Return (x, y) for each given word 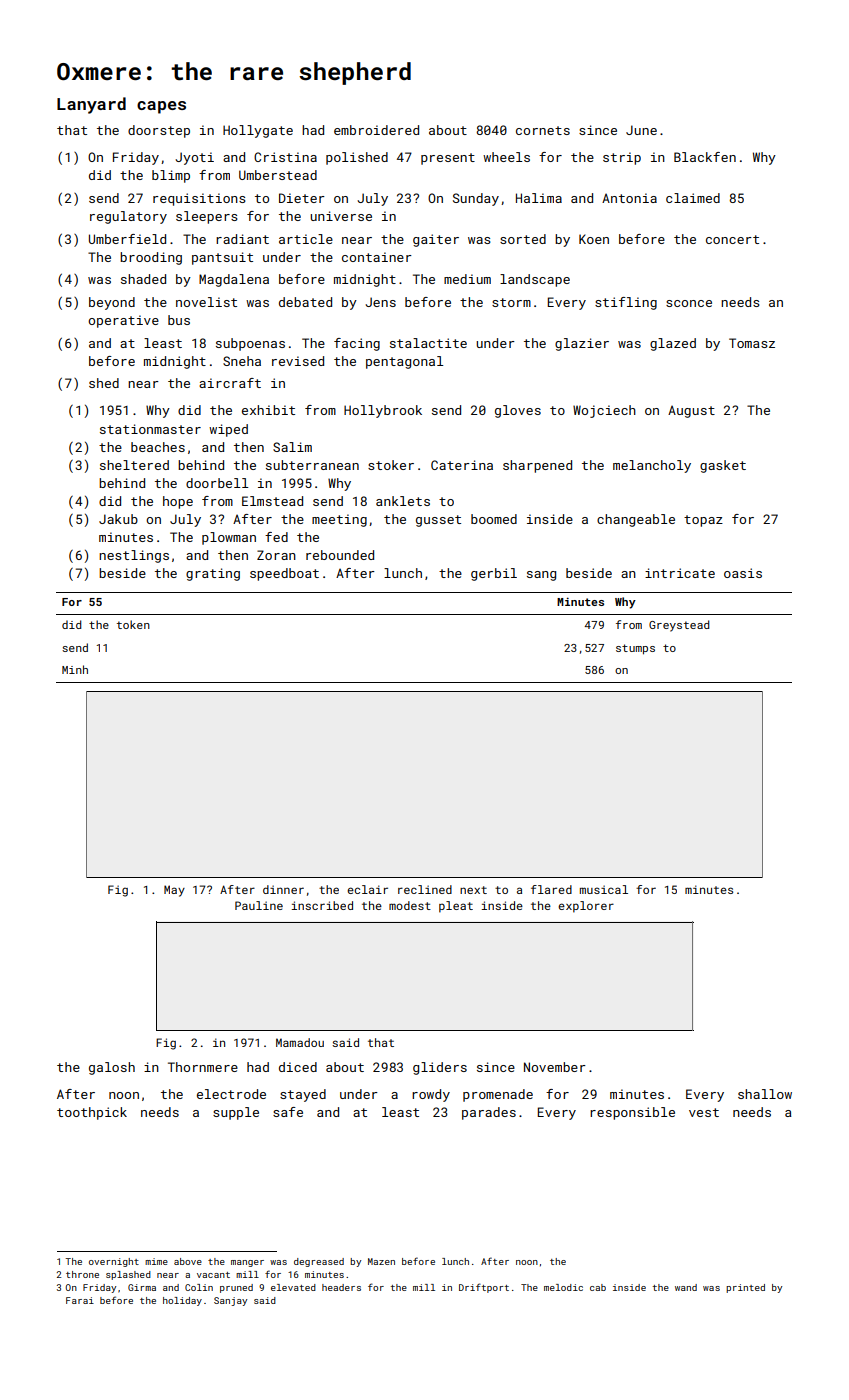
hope (178, 502)
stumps (635, 649)
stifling (626, 303)
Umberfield (127, 239)
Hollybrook (383, 411)
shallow (765, 1094)
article (306, 239)
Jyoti (194, 158)
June (641, 130)
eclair (367, 889)
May (174, 891)
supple (236, 1113)
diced (298, 1067)
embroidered (376, 130)
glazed (673, 344)
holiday (182, 1301)
